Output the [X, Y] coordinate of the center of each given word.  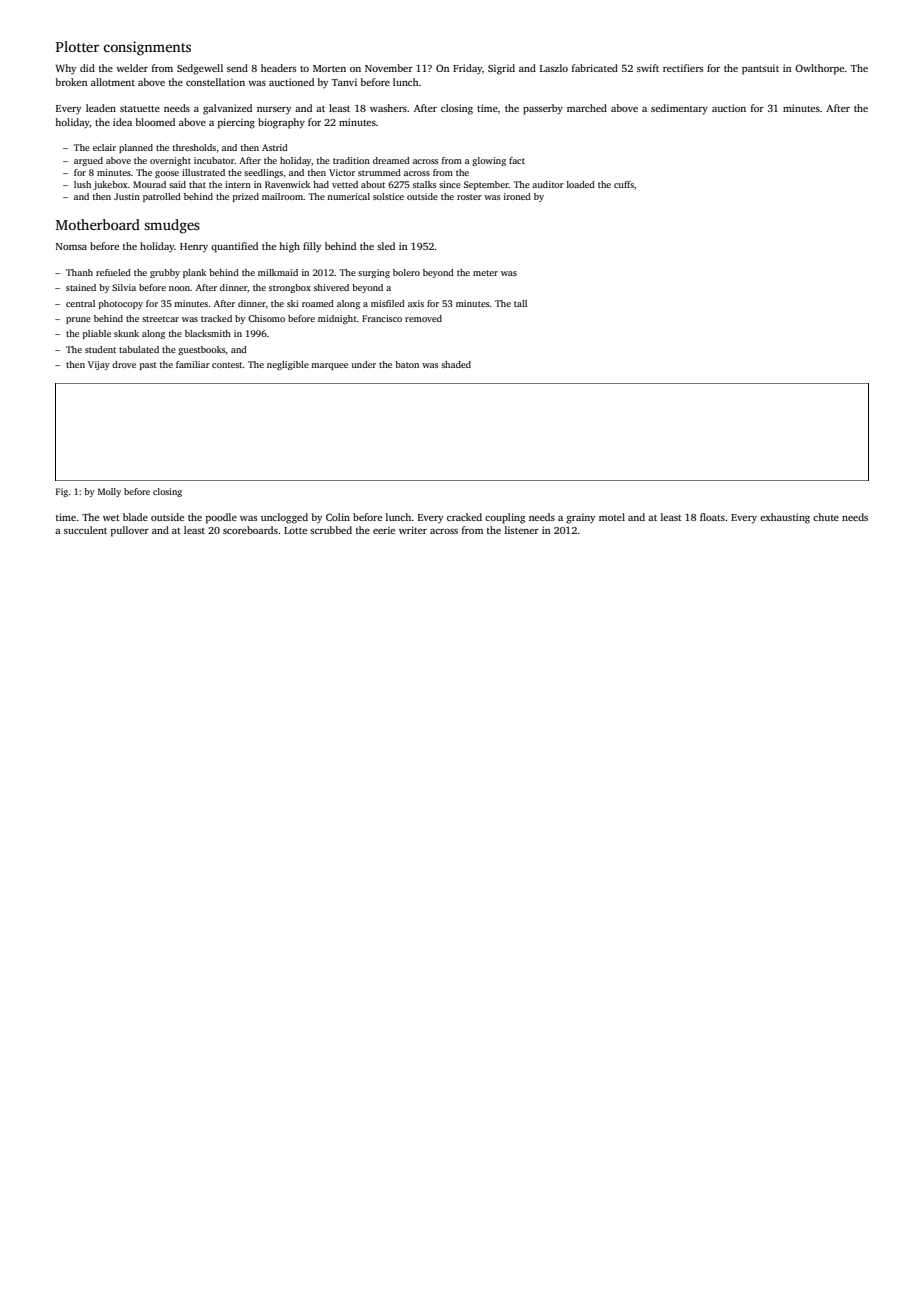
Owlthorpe [819, 69]
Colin [338, 517]
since [450, 184]
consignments [147, 48]
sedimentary [679, 109]
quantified [234, 247]
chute [826, 517]
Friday [467, 69]
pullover [130, 531]
